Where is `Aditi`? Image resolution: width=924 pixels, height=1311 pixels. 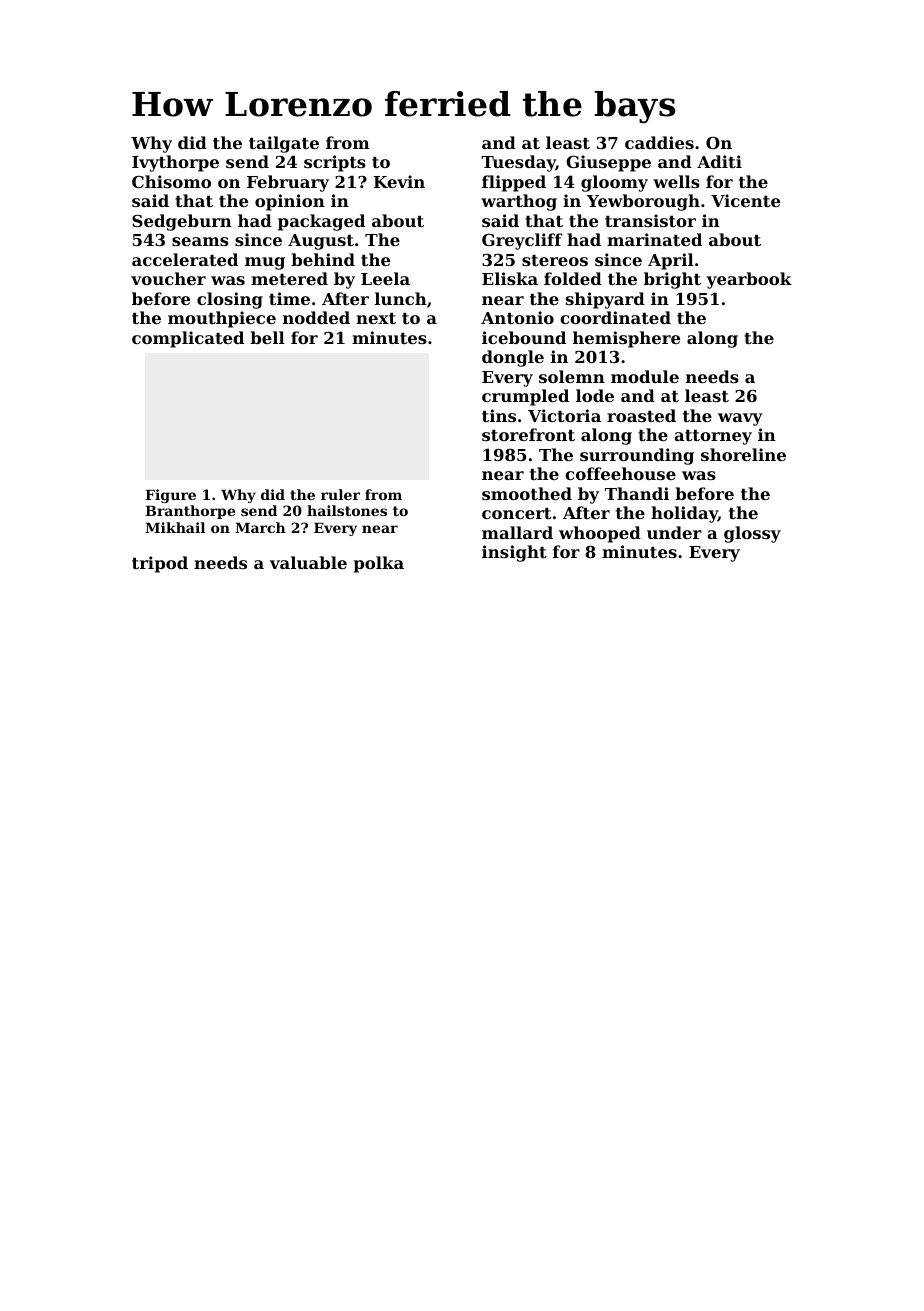 Aditi is located at coordinates (719, 161).
